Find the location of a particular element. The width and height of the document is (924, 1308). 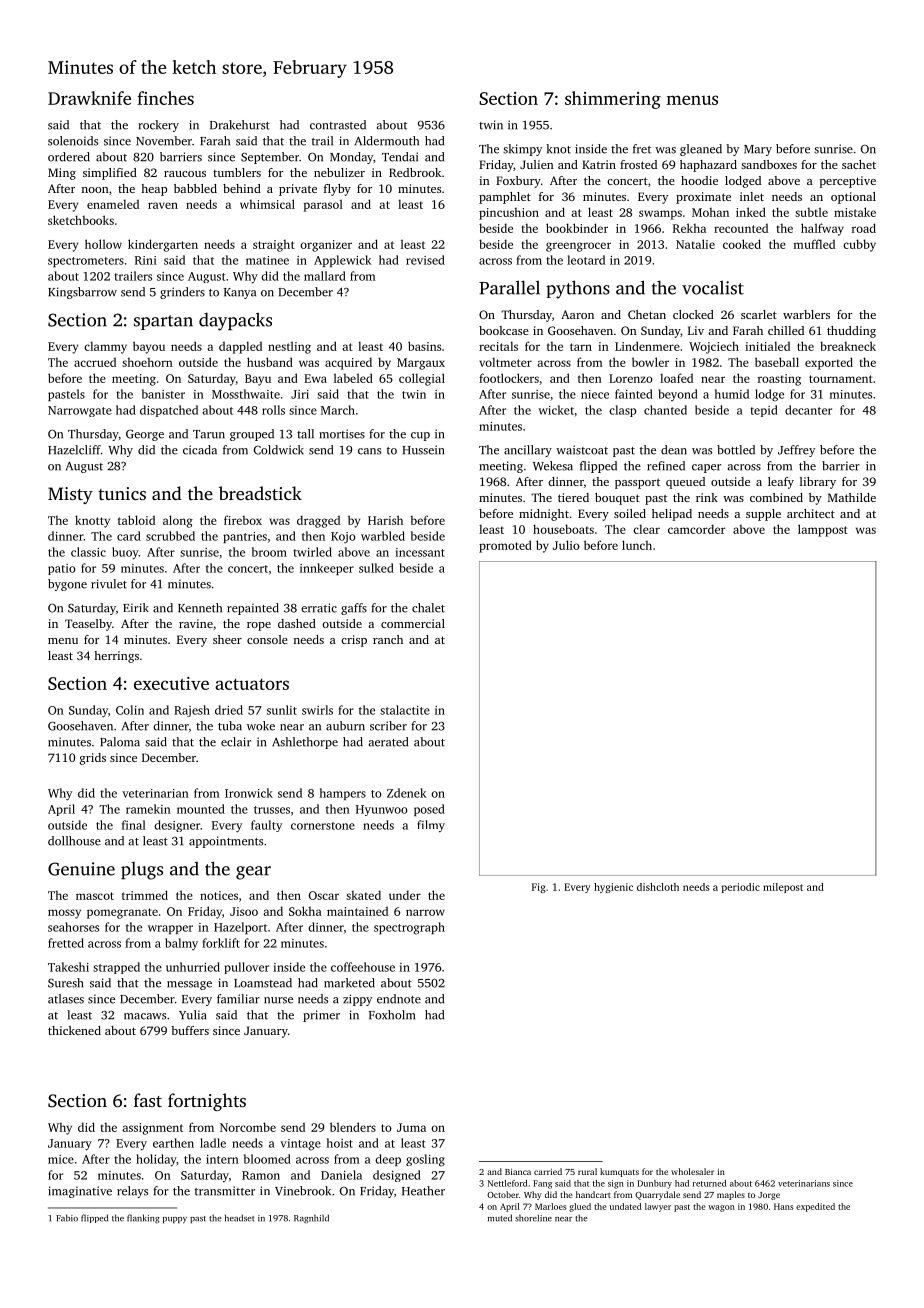

Hazelport is located at coordinates (240, 928).
